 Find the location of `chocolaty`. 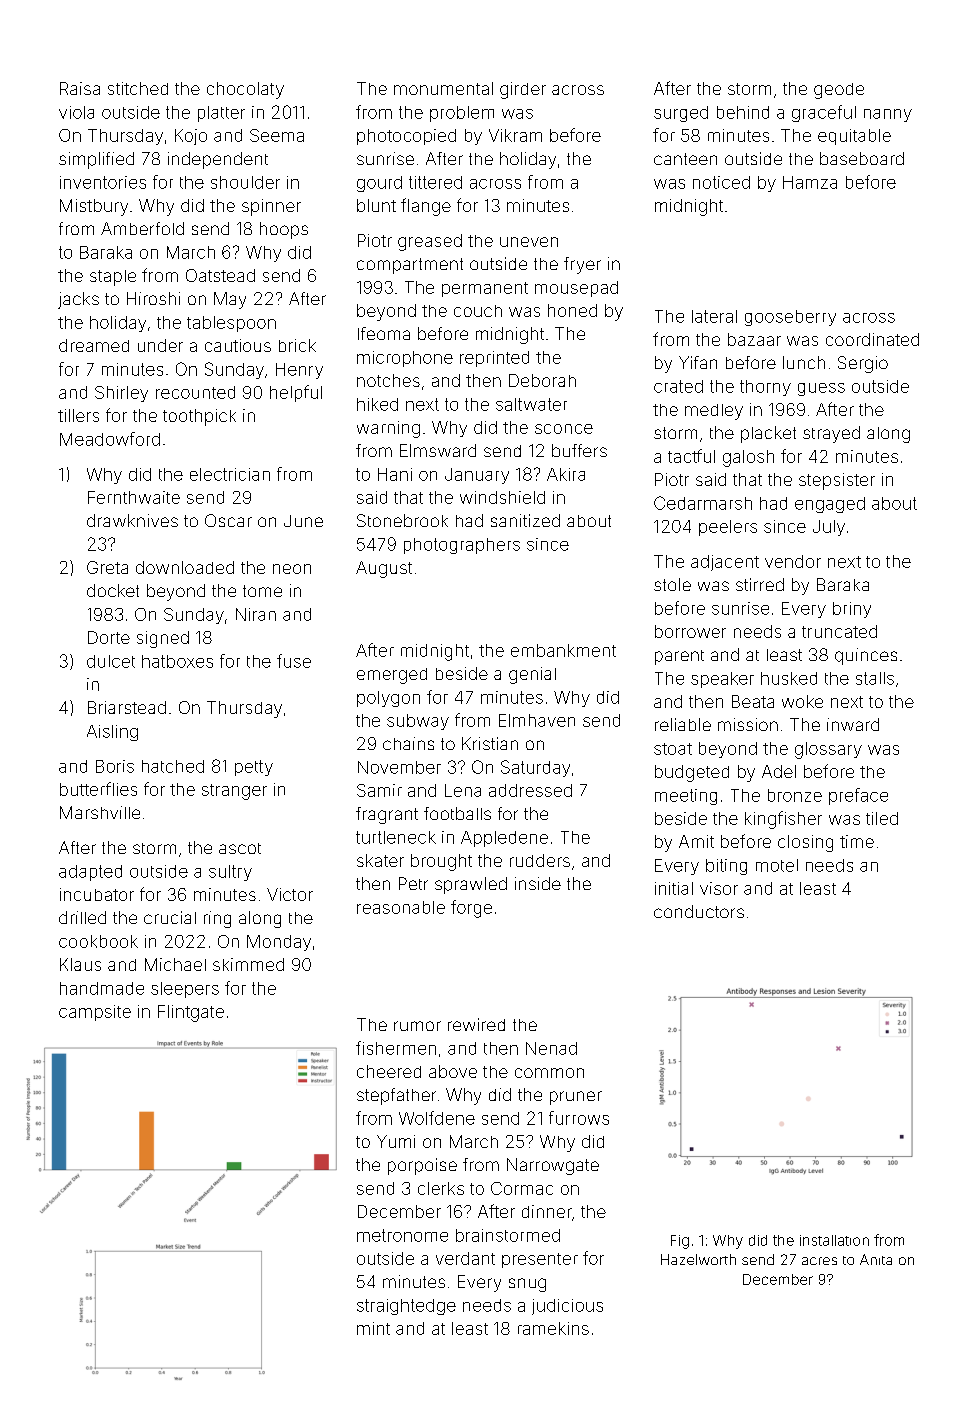

chocolaty is located at coordinates (245, 90).
